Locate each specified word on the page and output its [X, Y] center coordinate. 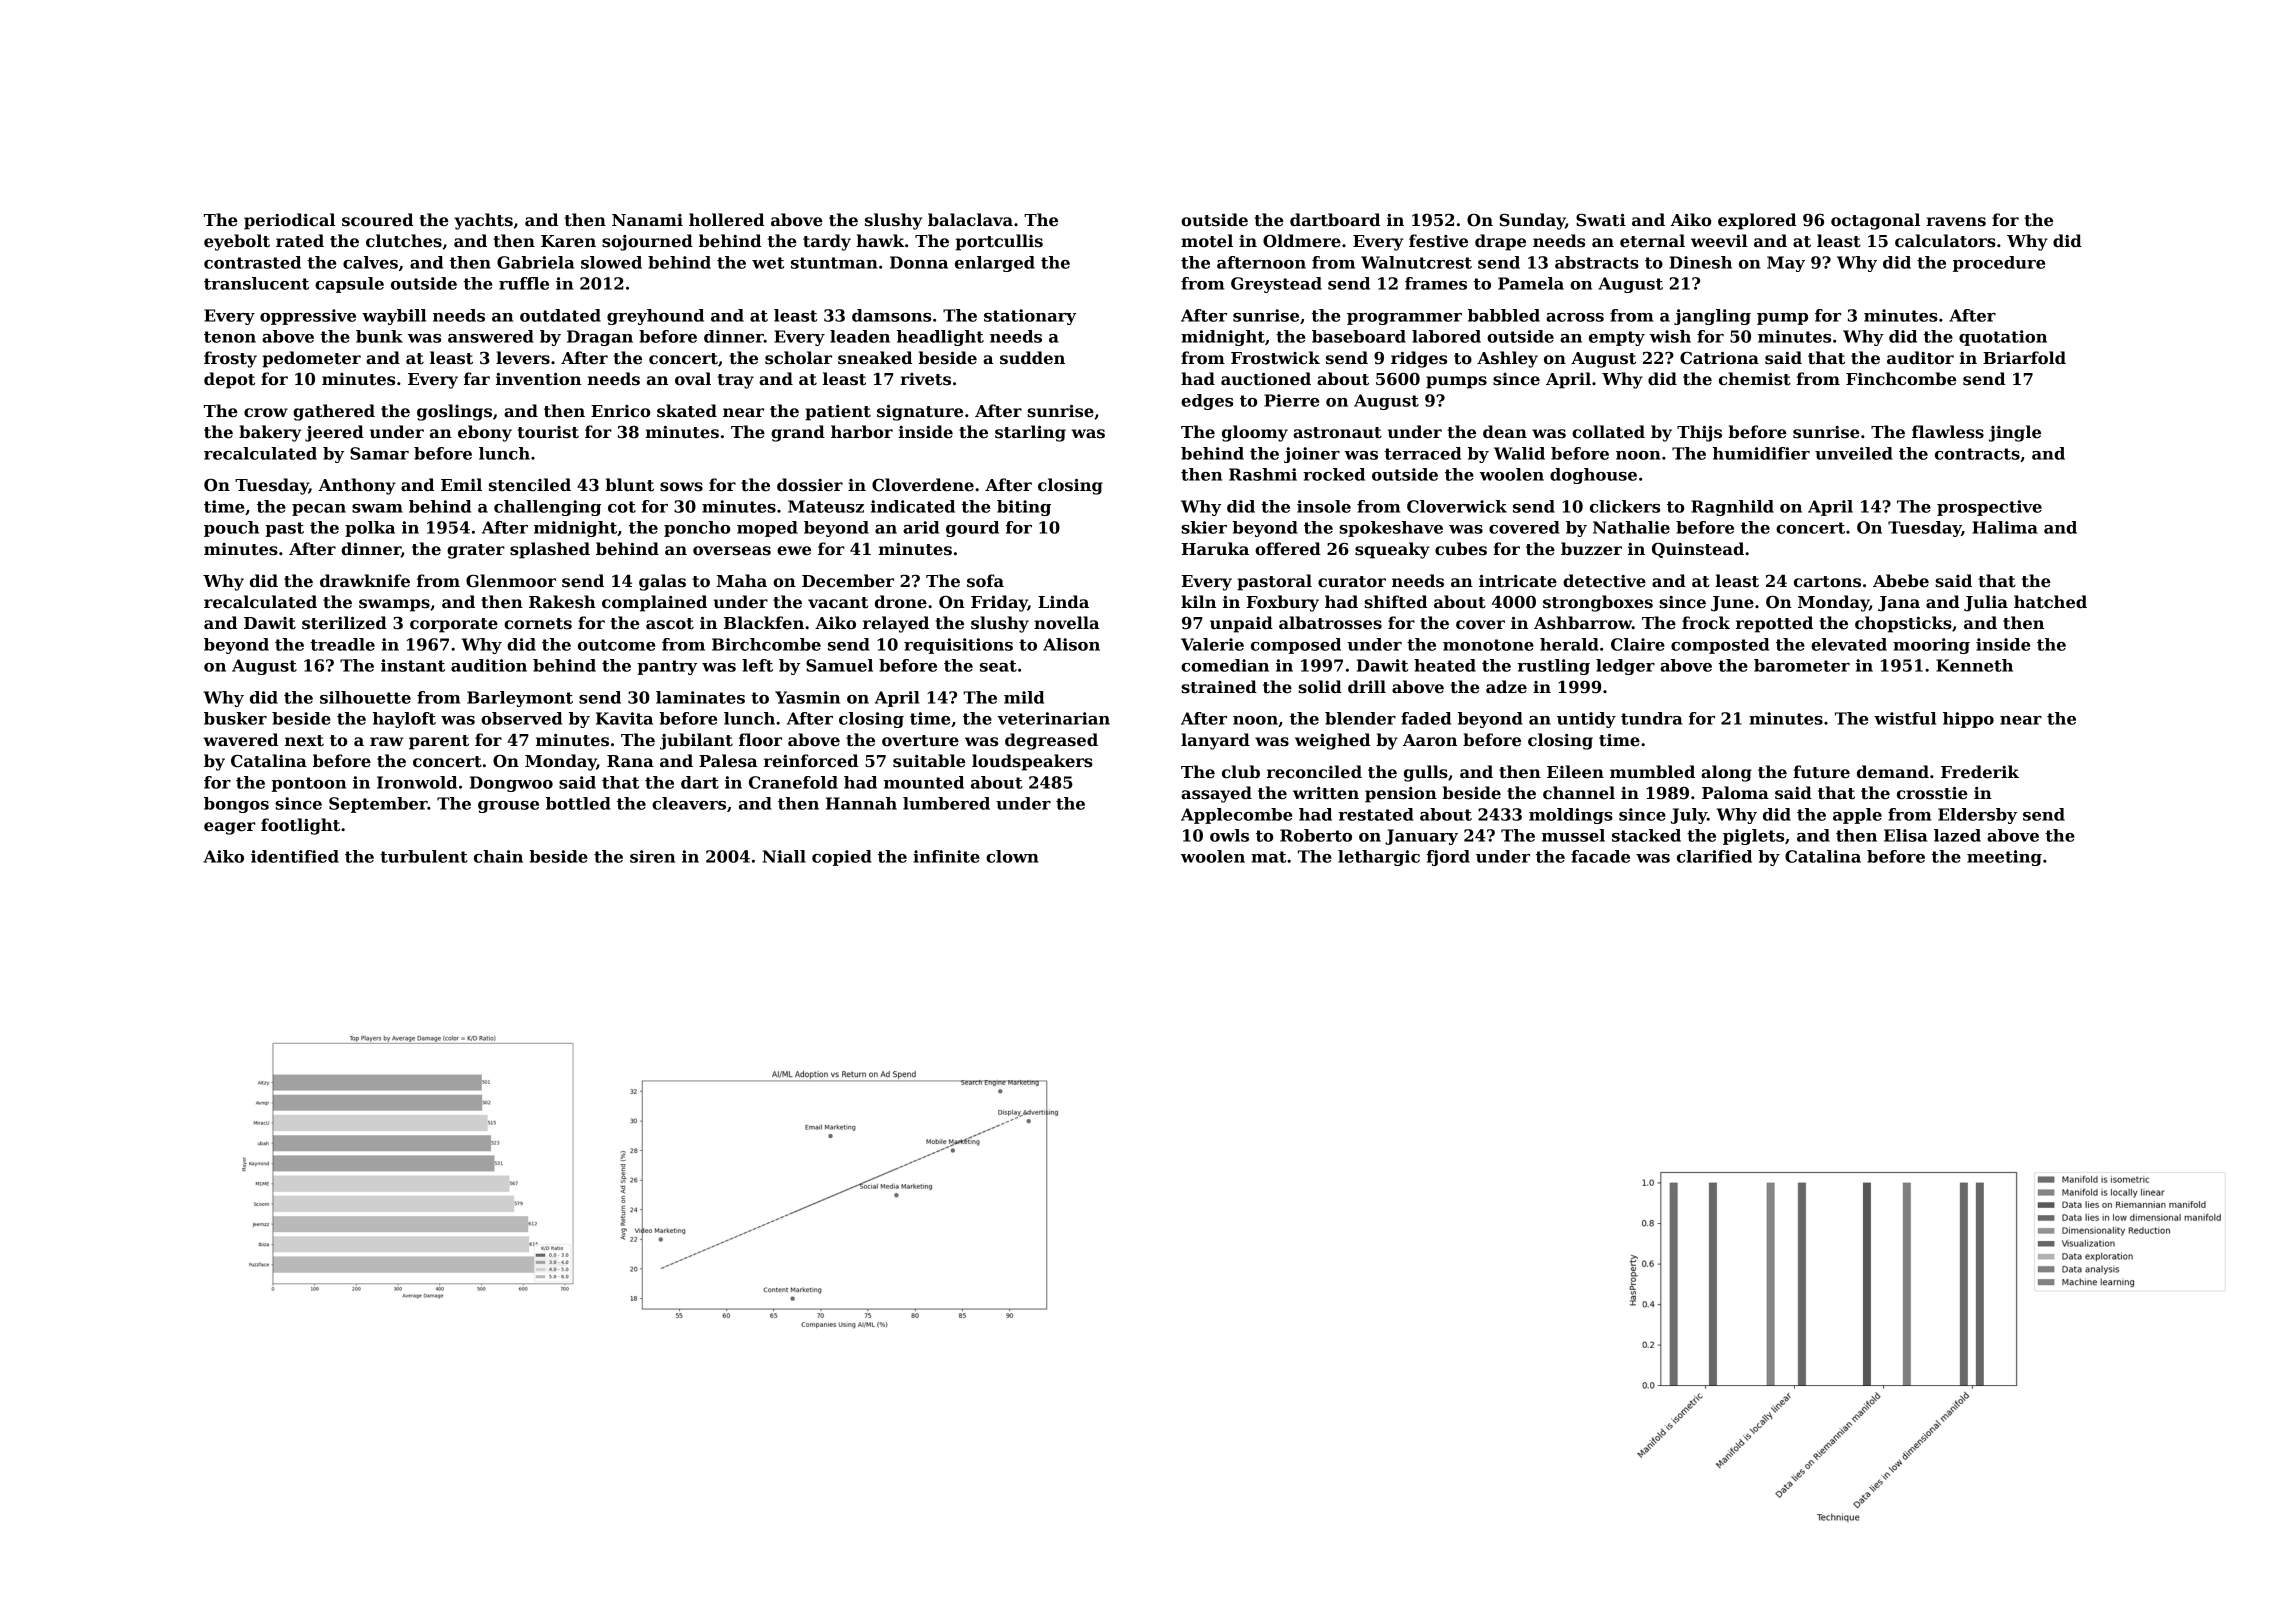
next [304, 741]
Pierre [1291, 400]
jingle [2015, 433]
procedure [1999, 264]
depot [229, 380]
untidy [1586, 720]
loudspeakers [1032, 762]
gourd [972, 529]
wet [768, 263]
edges [1207, 402]
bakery [270, 433]
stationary [1030, 317]
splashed [550, 550]
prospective [1989, 508]
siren [652, 856]
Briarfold [2024, 358]
